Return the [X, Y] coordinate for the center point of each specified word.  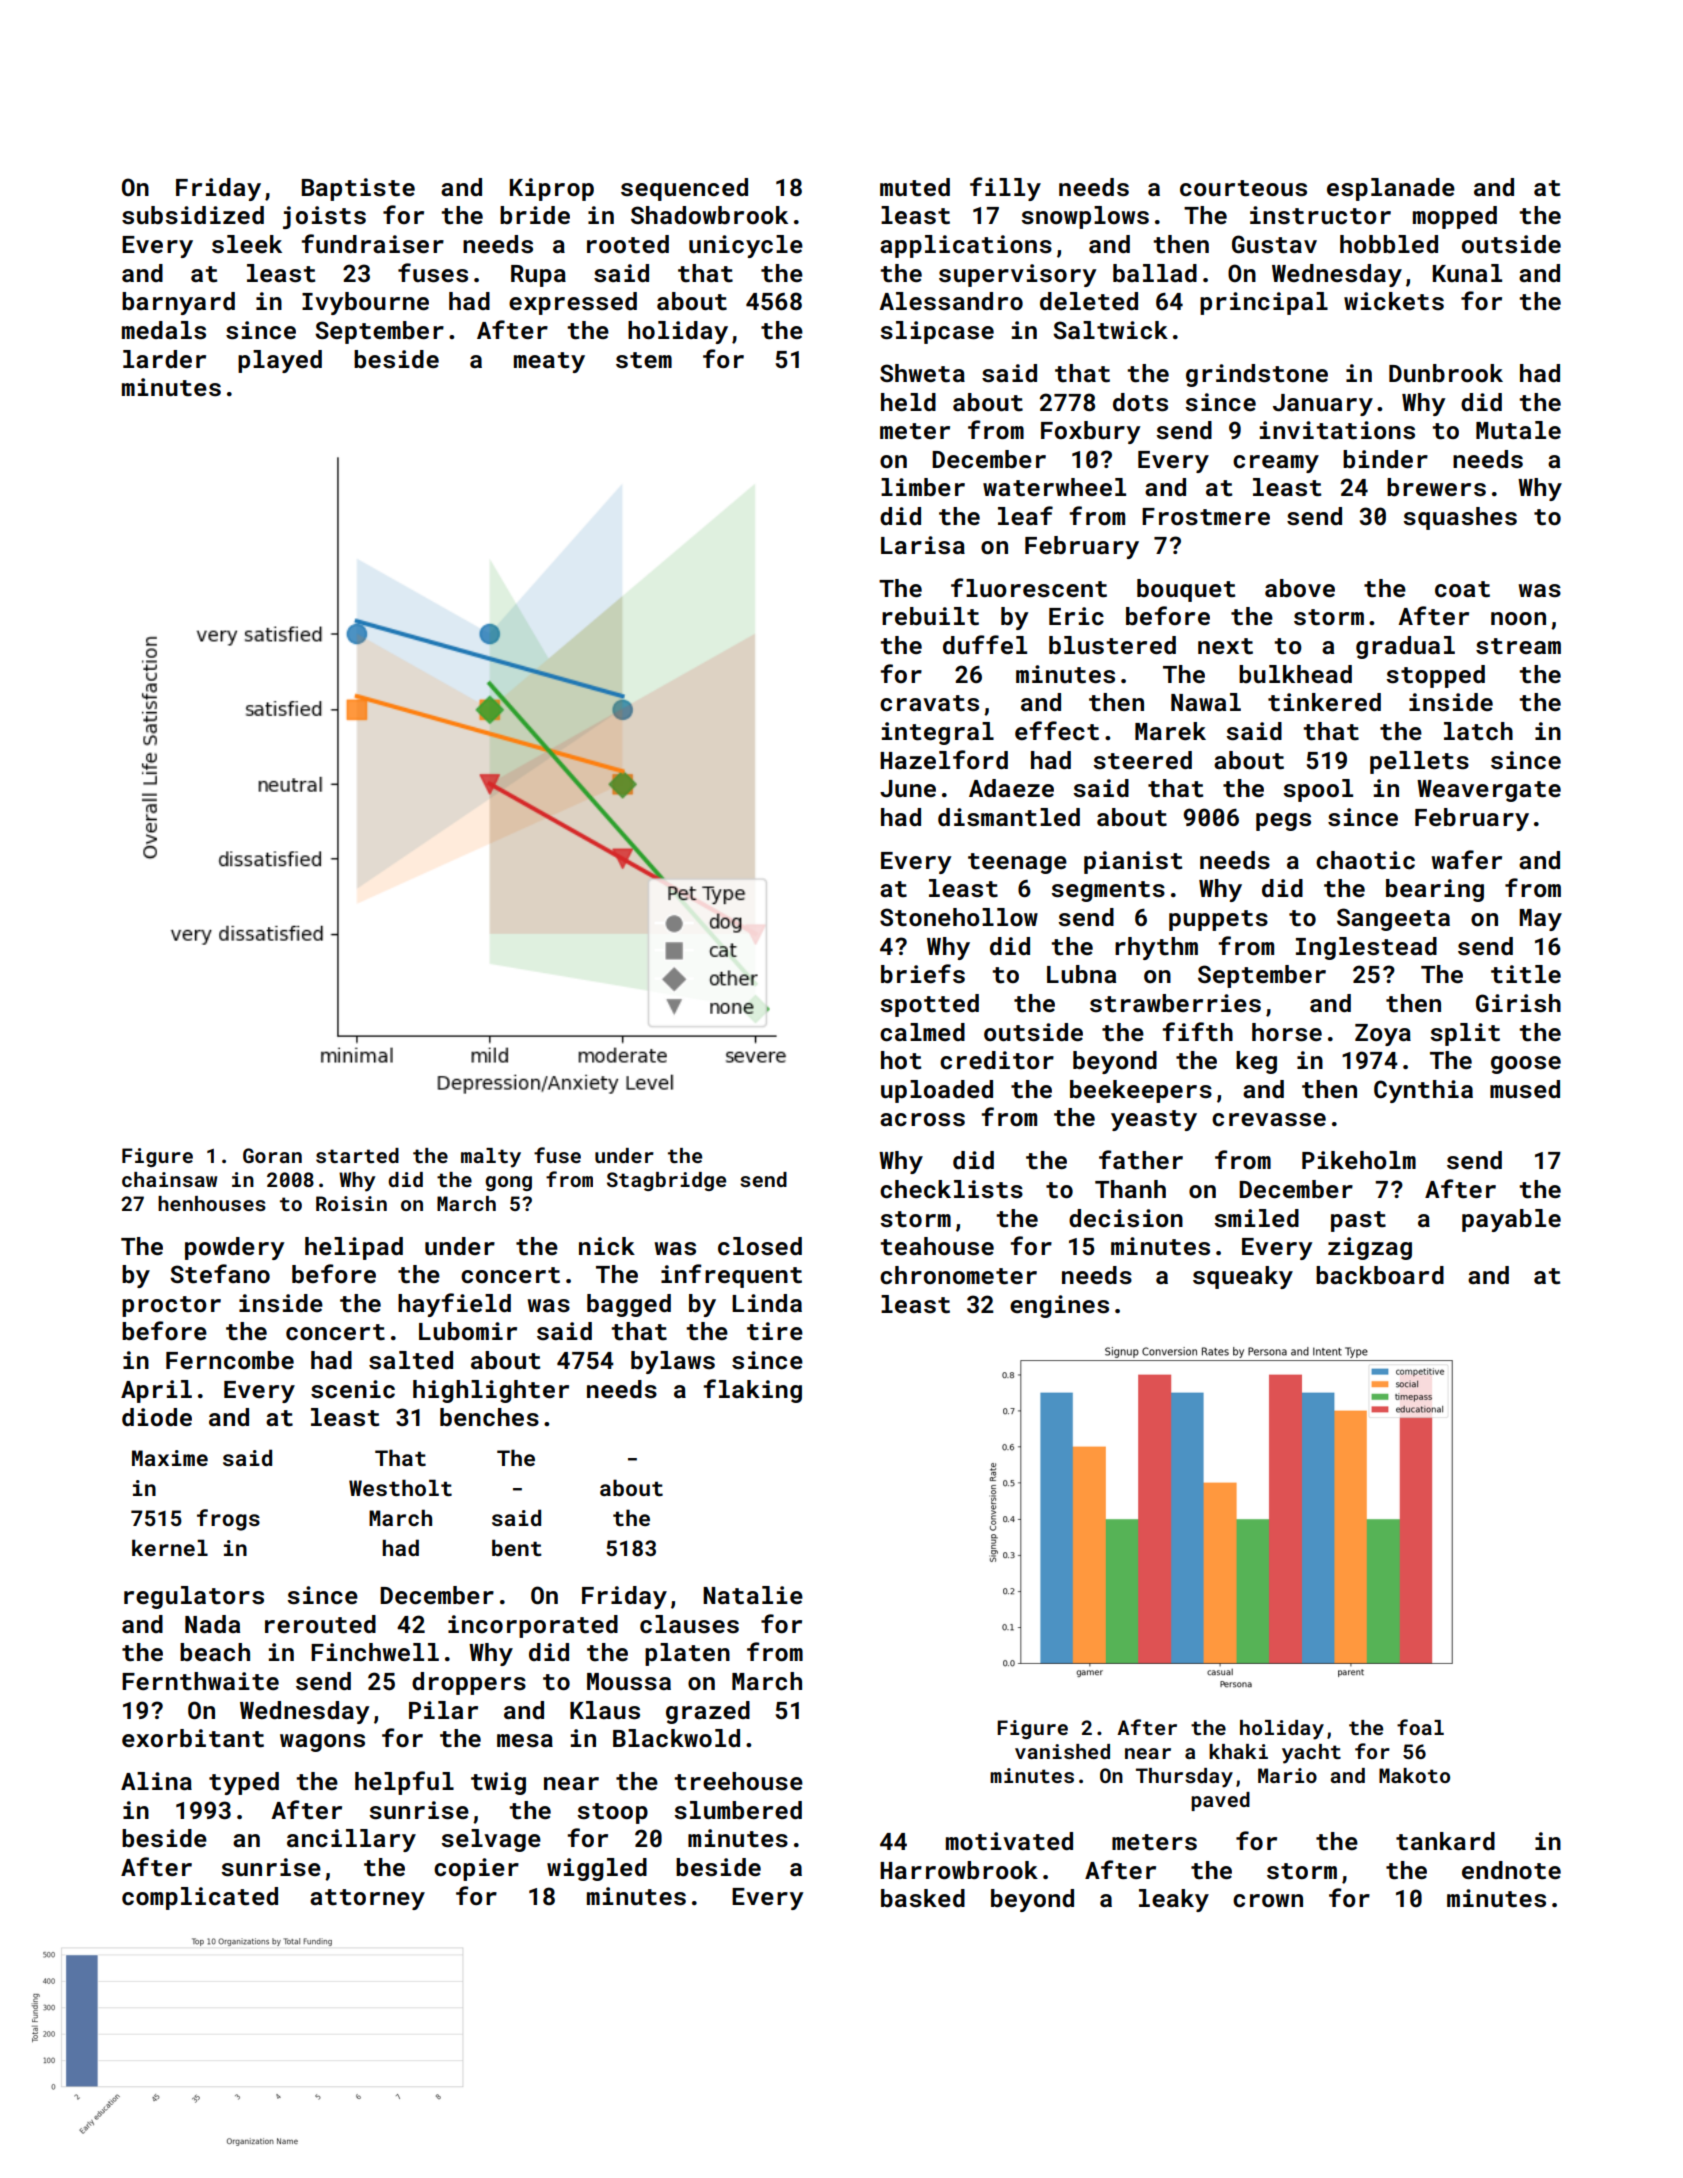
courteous [1243, 188]
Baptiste [358, 189]
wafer [1467, 859]
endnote [1511, 1870]
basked [923, 1898]
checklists [951, 1189]
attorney [367, 1899]
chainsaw [169, 1179]
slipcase [937, 332]
